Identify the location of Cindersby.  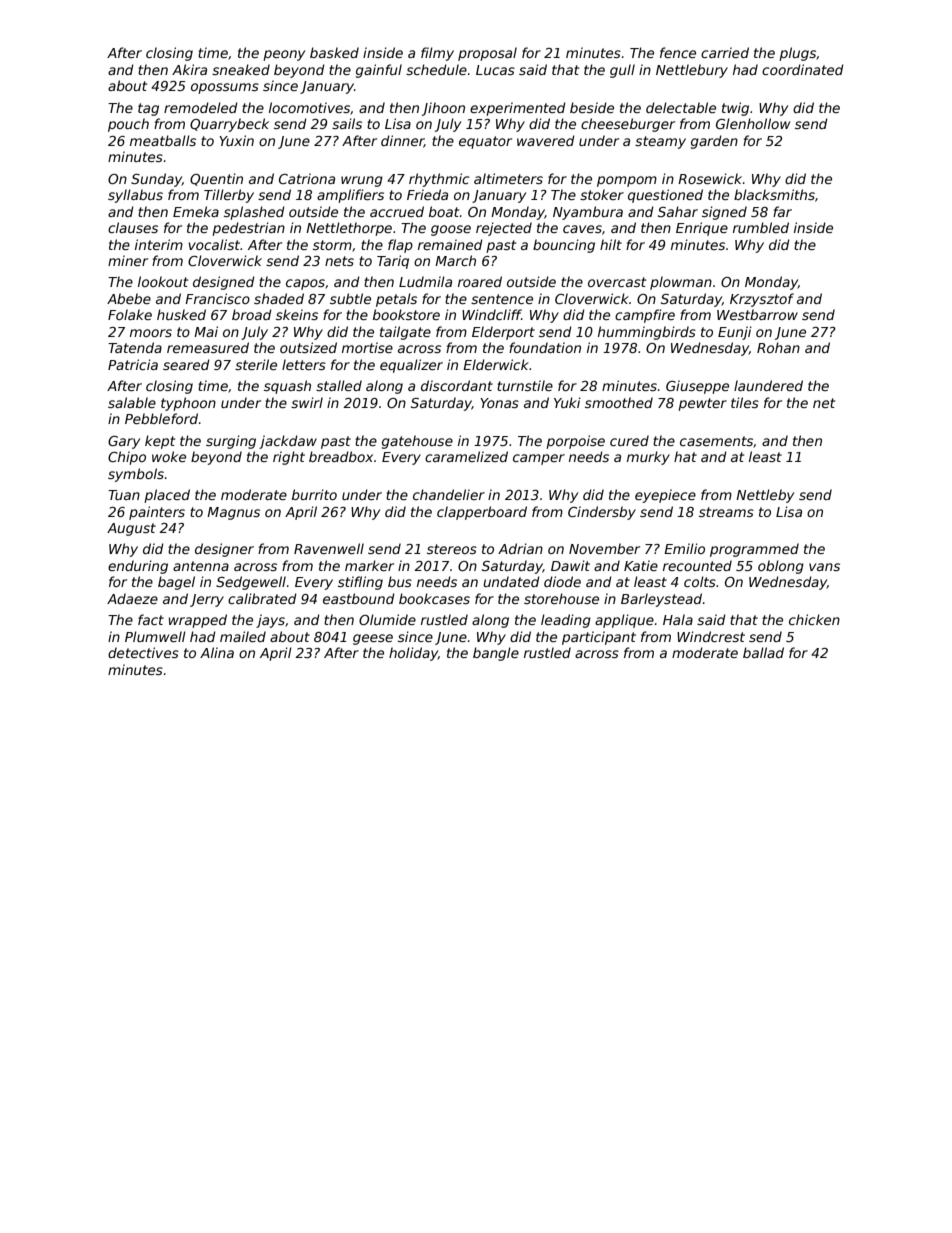
(602, 513).
